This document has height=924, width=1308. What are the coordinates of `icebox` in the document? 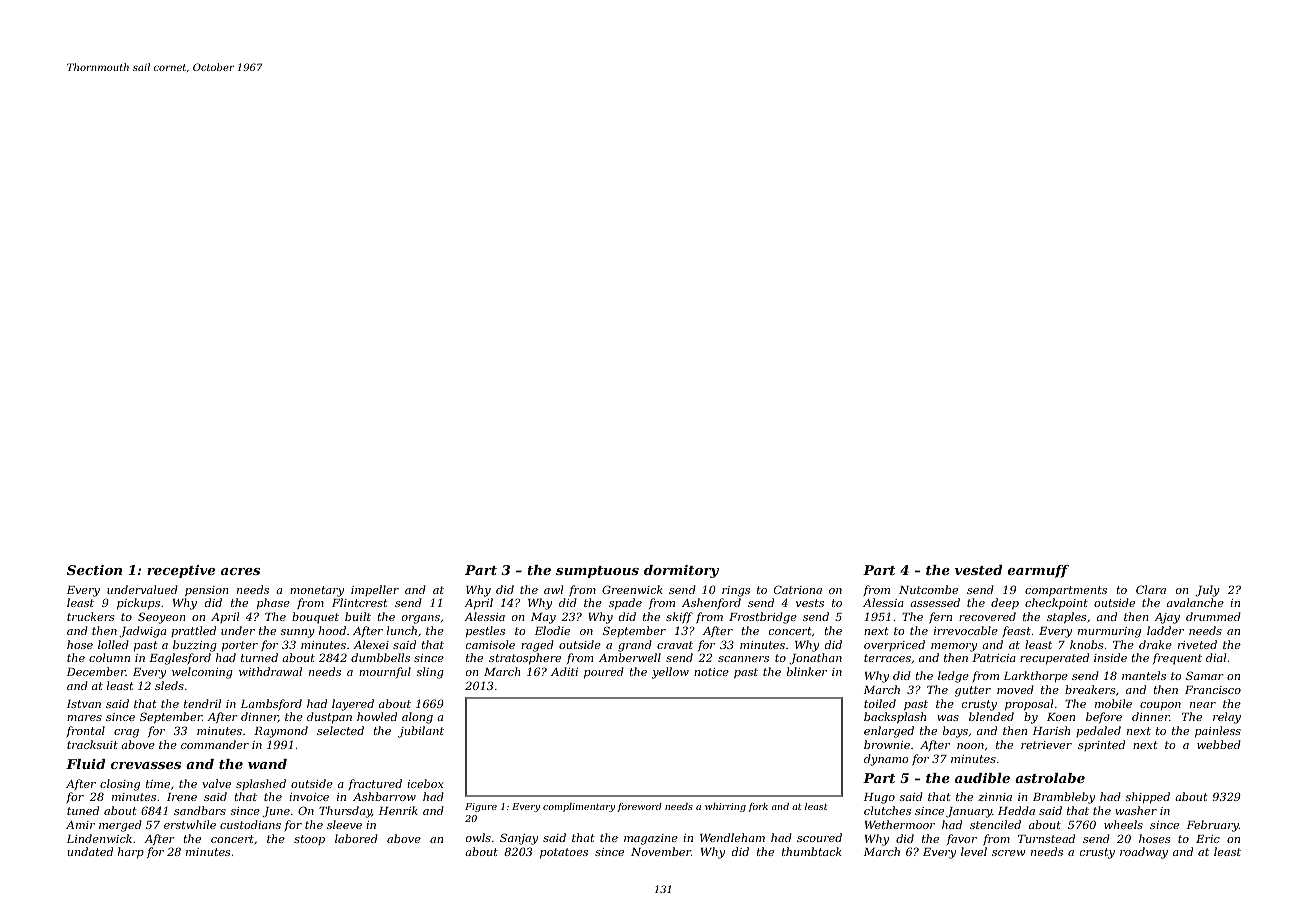 It's located at (425, 783).
